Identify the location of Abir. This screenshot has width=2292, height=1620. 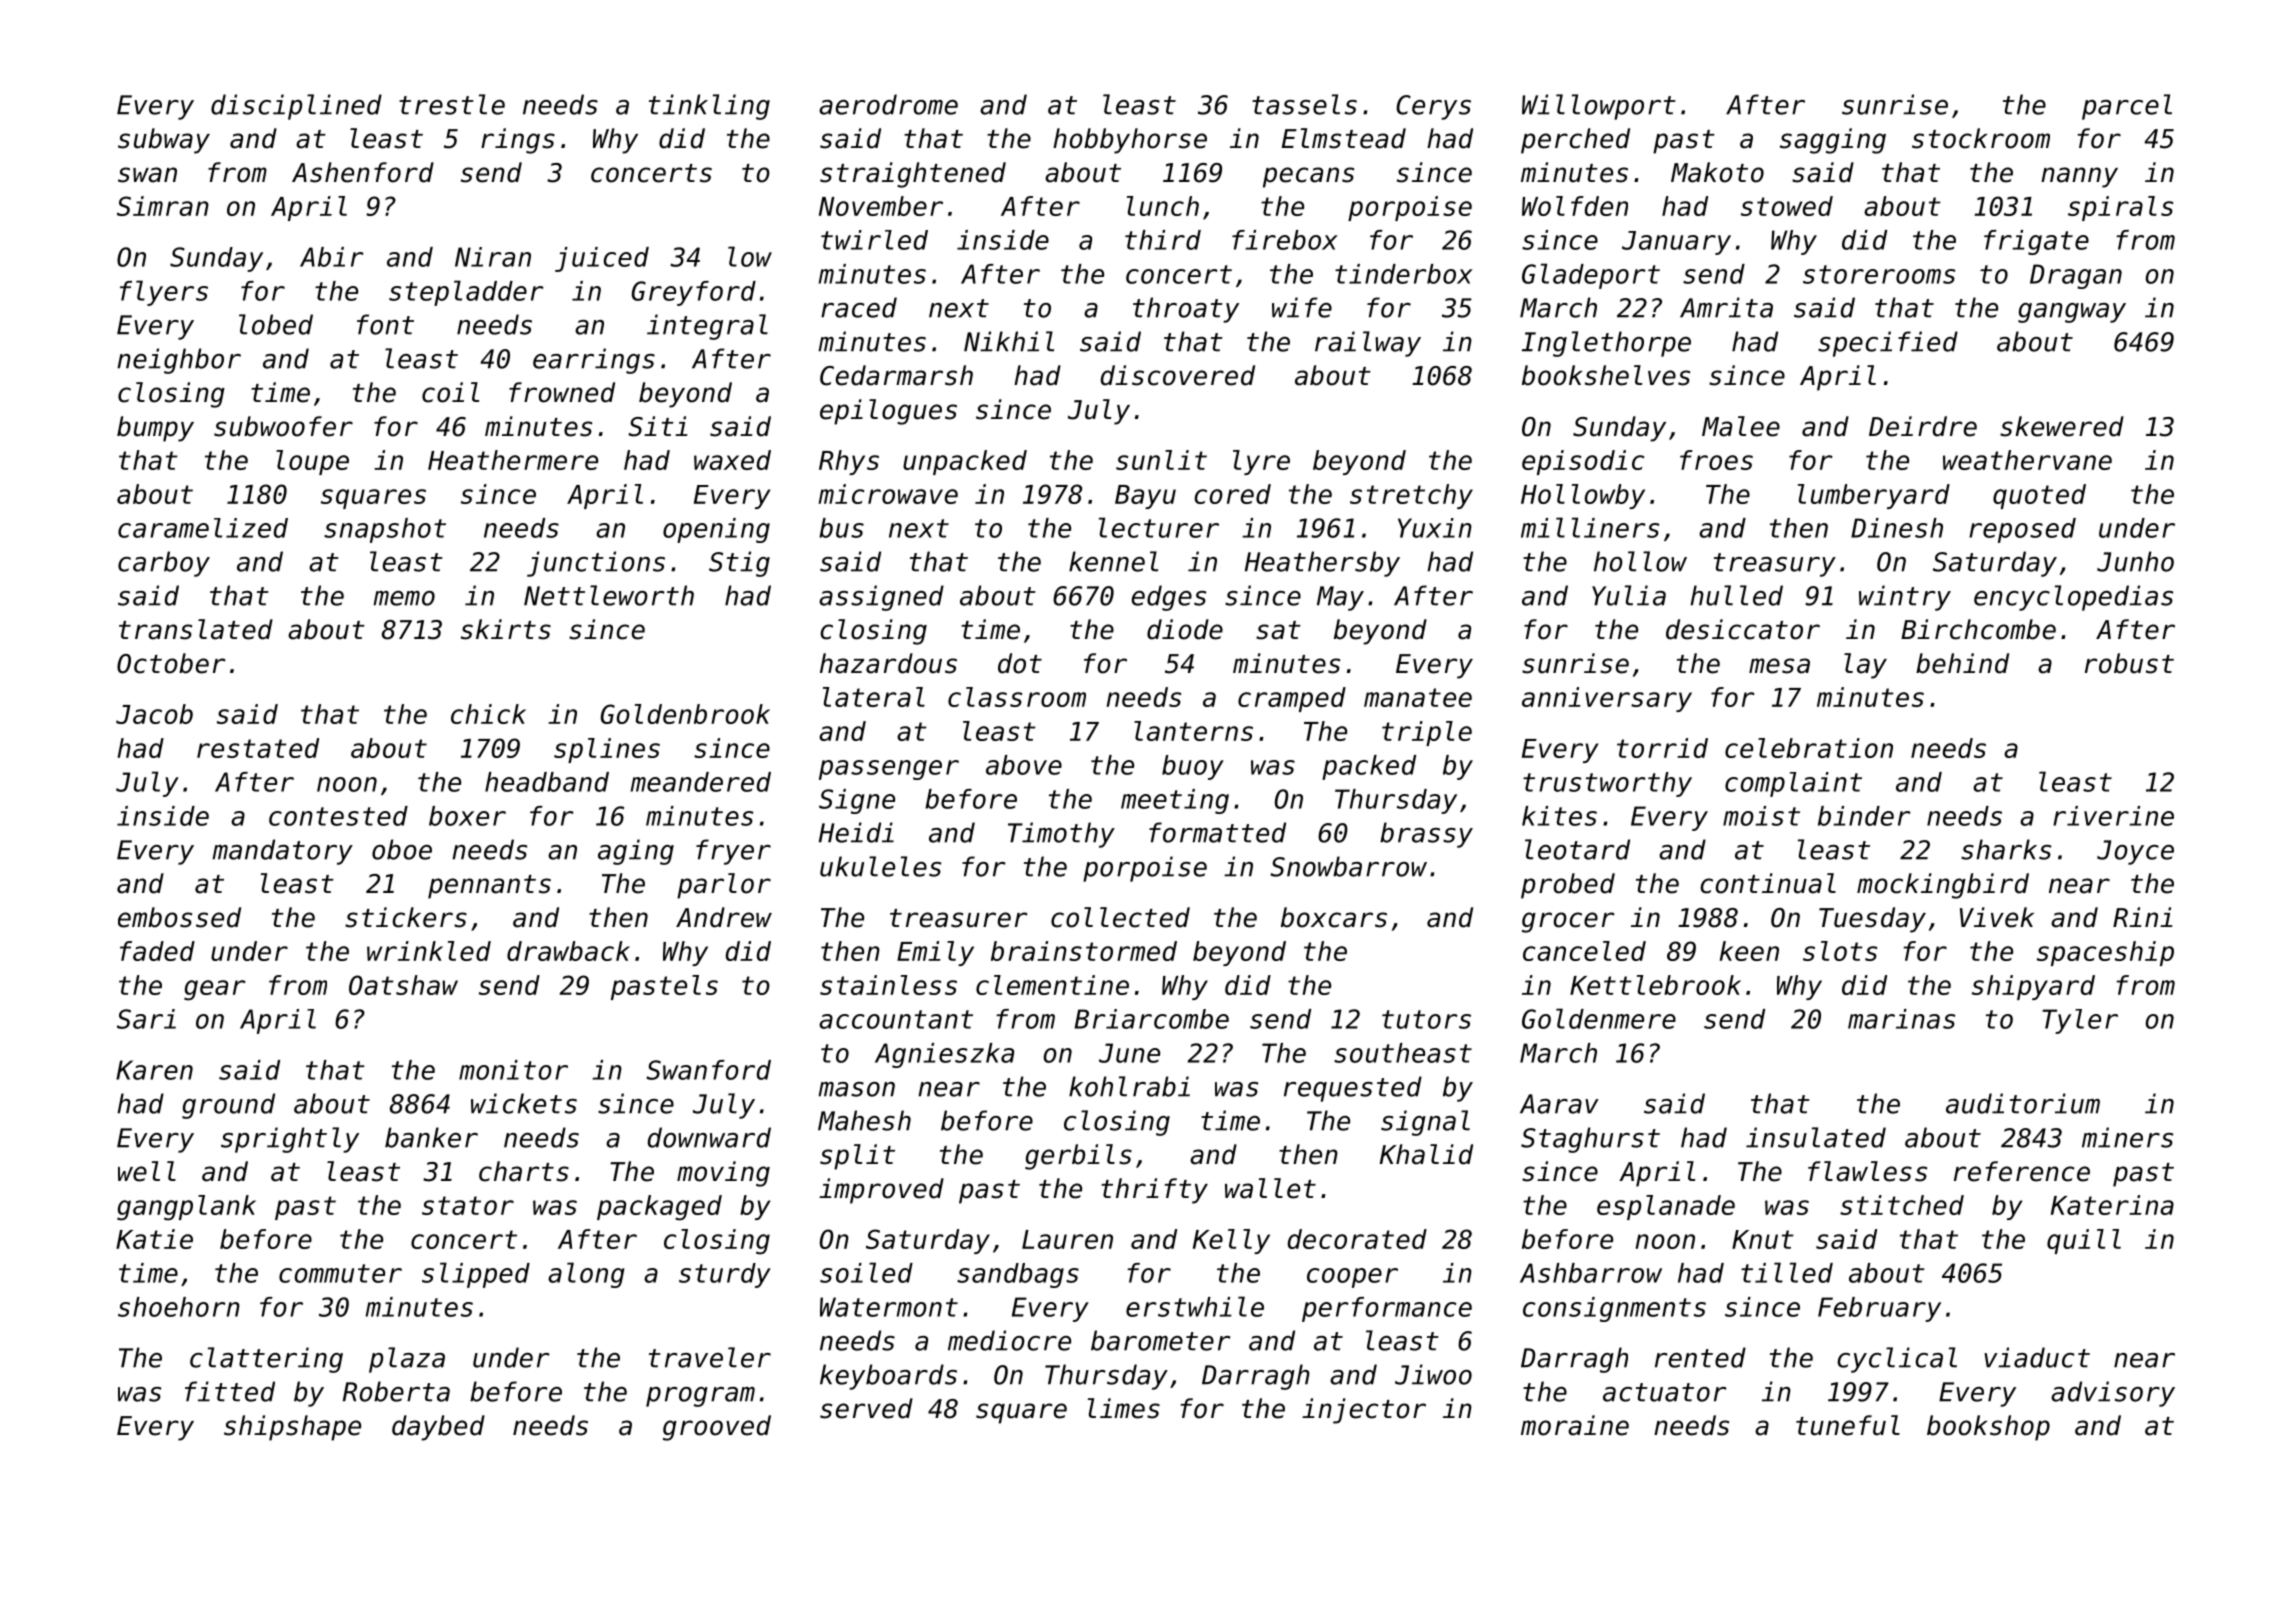
(332, 257).
